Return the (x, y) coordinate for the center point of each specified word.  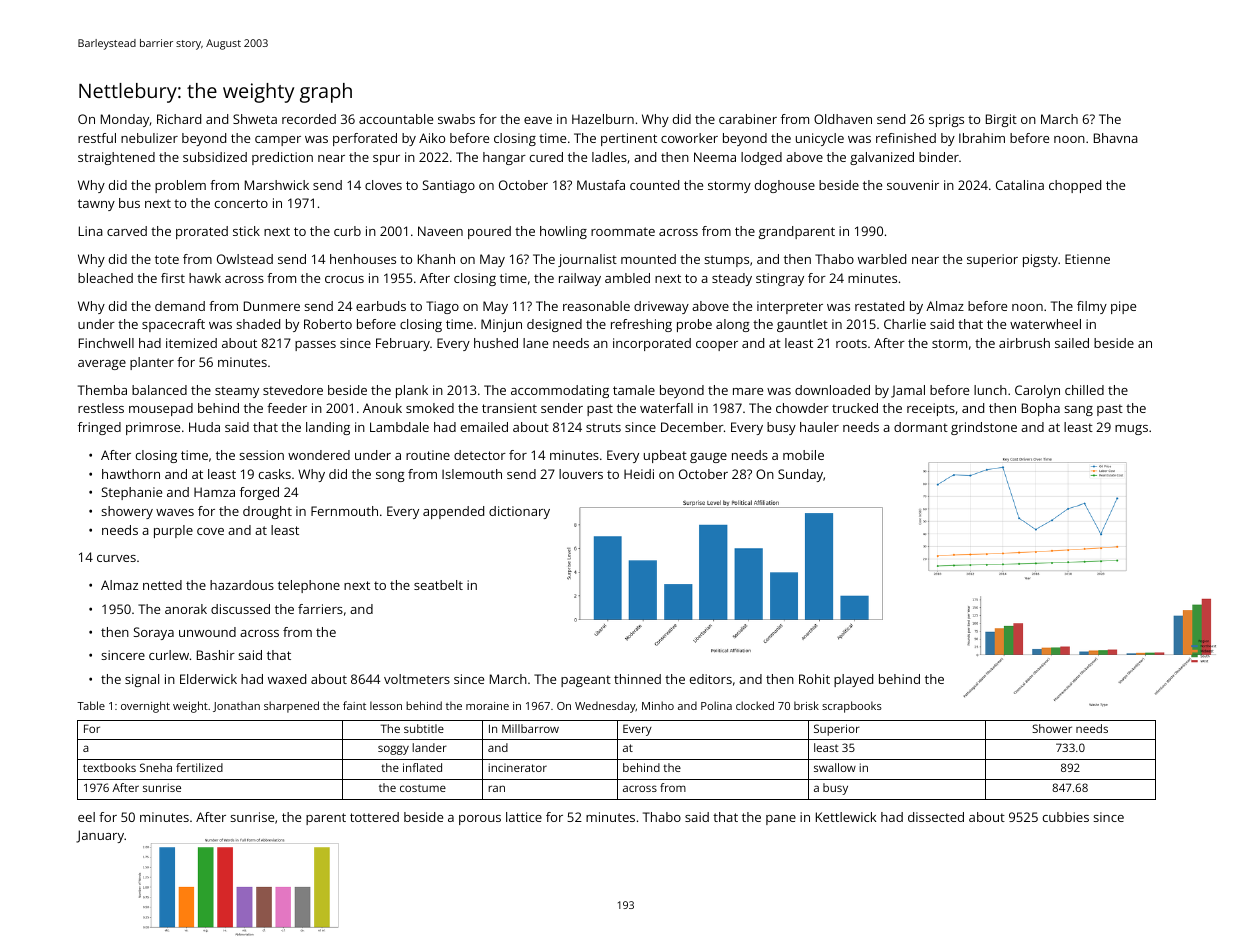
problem (180, 186)
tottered (374, 817)
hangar (504, 158)
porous (480, 820)
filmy (1092, 307)
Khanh (436, 259)
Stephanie (132, 493)
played (853, 680)
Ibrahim (982, 138)
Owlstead (245, 259)
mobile (803, 455)
